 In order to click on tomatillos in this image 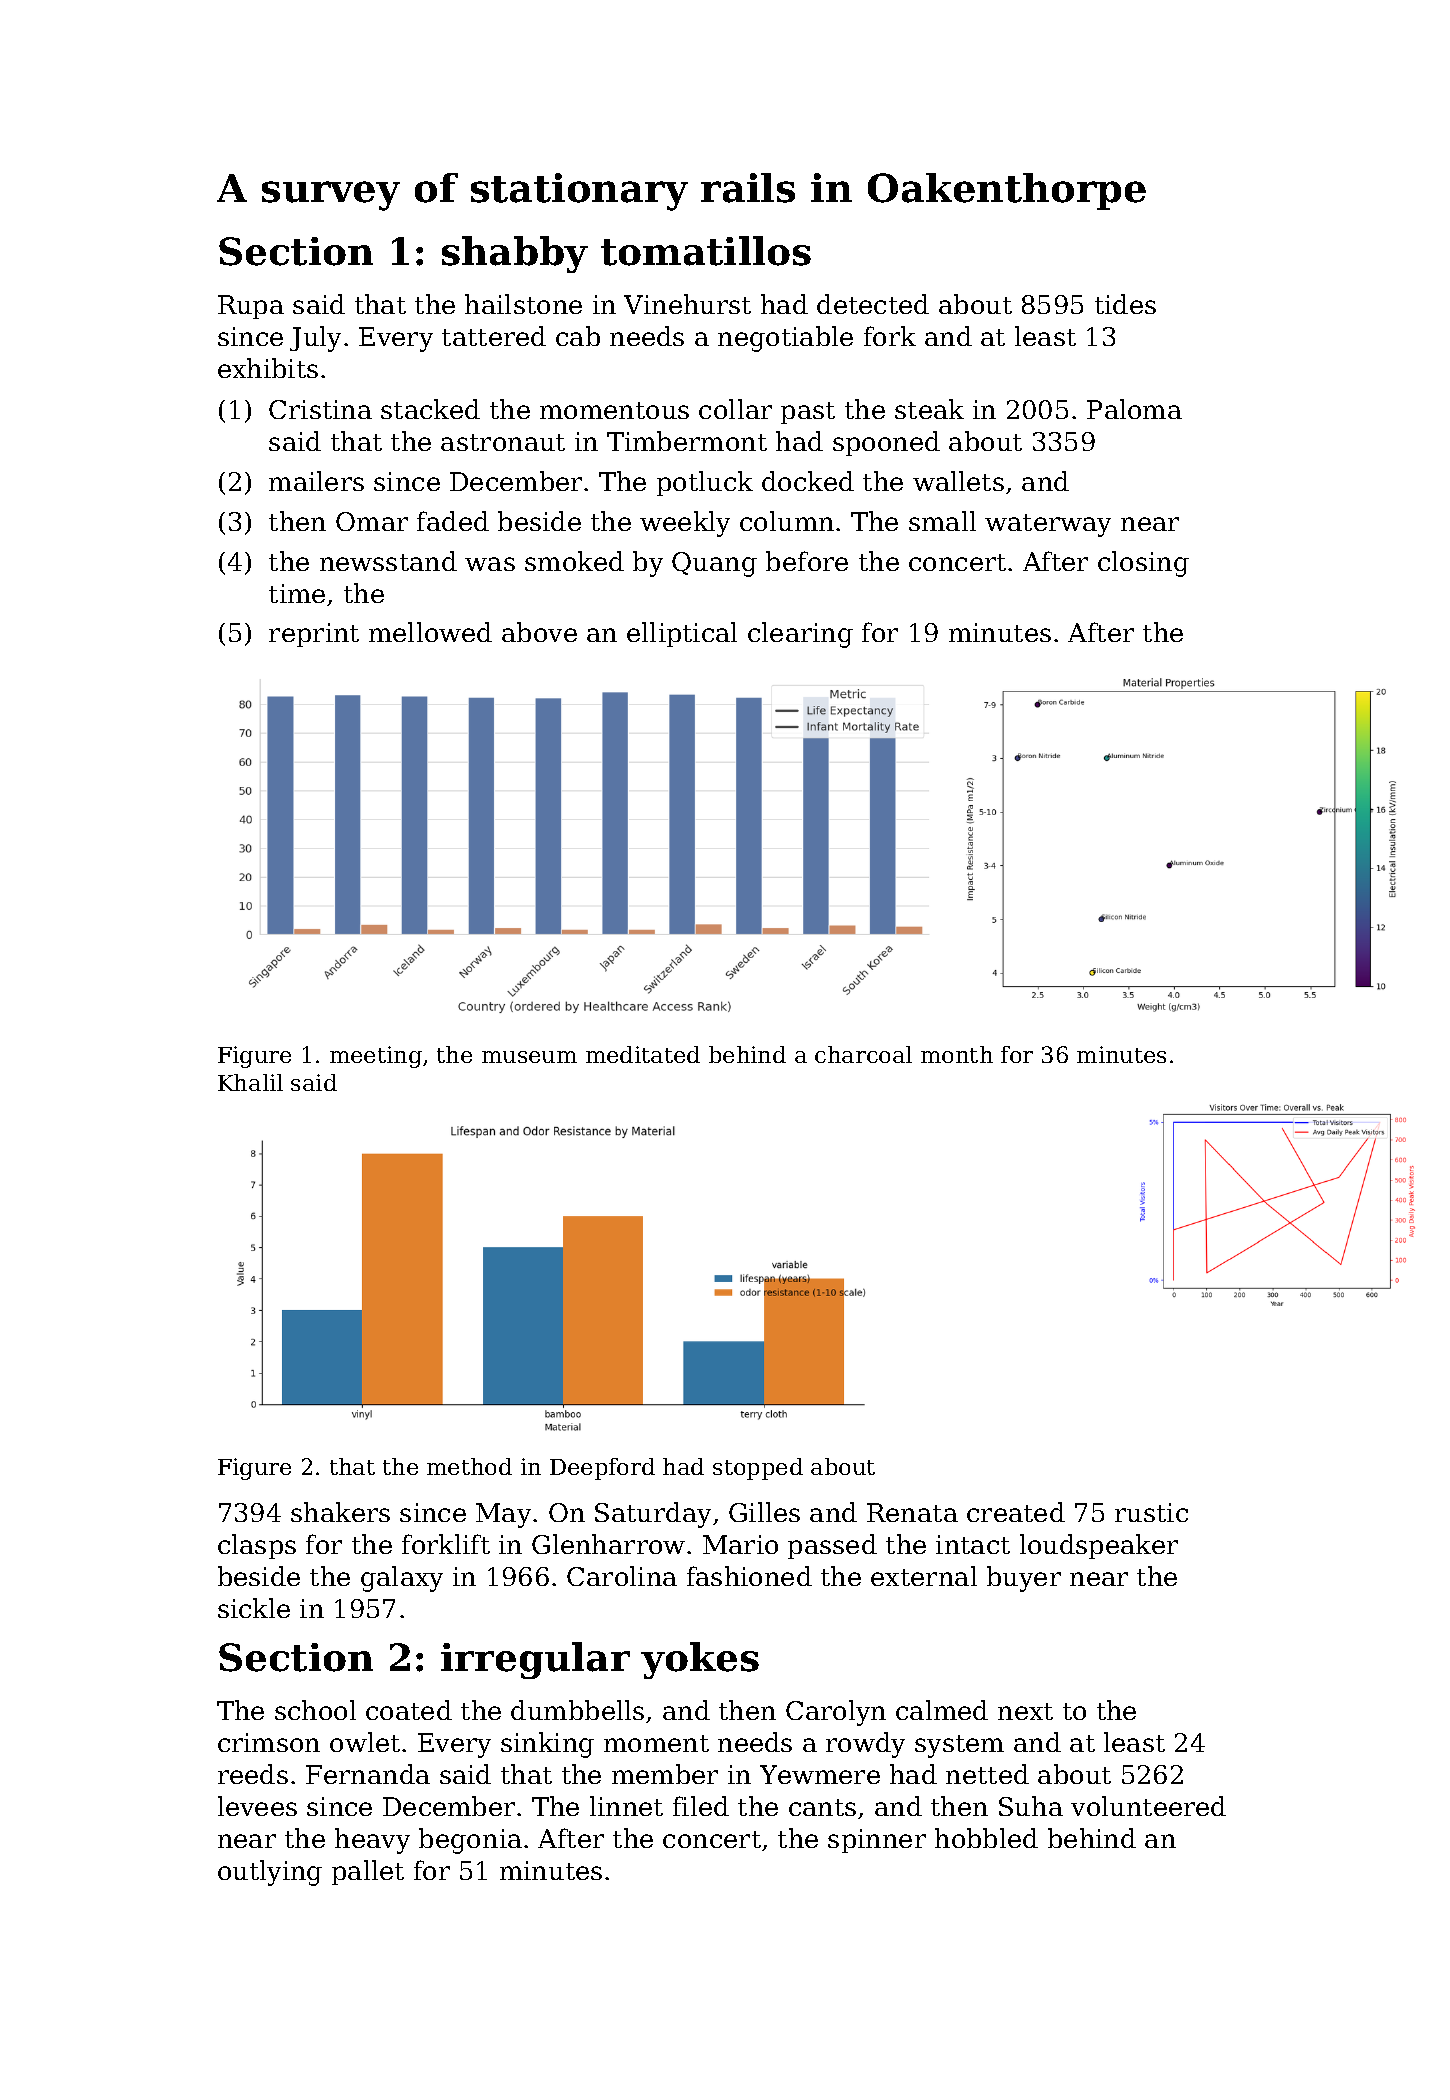, I will do `click(706, 251)`.
